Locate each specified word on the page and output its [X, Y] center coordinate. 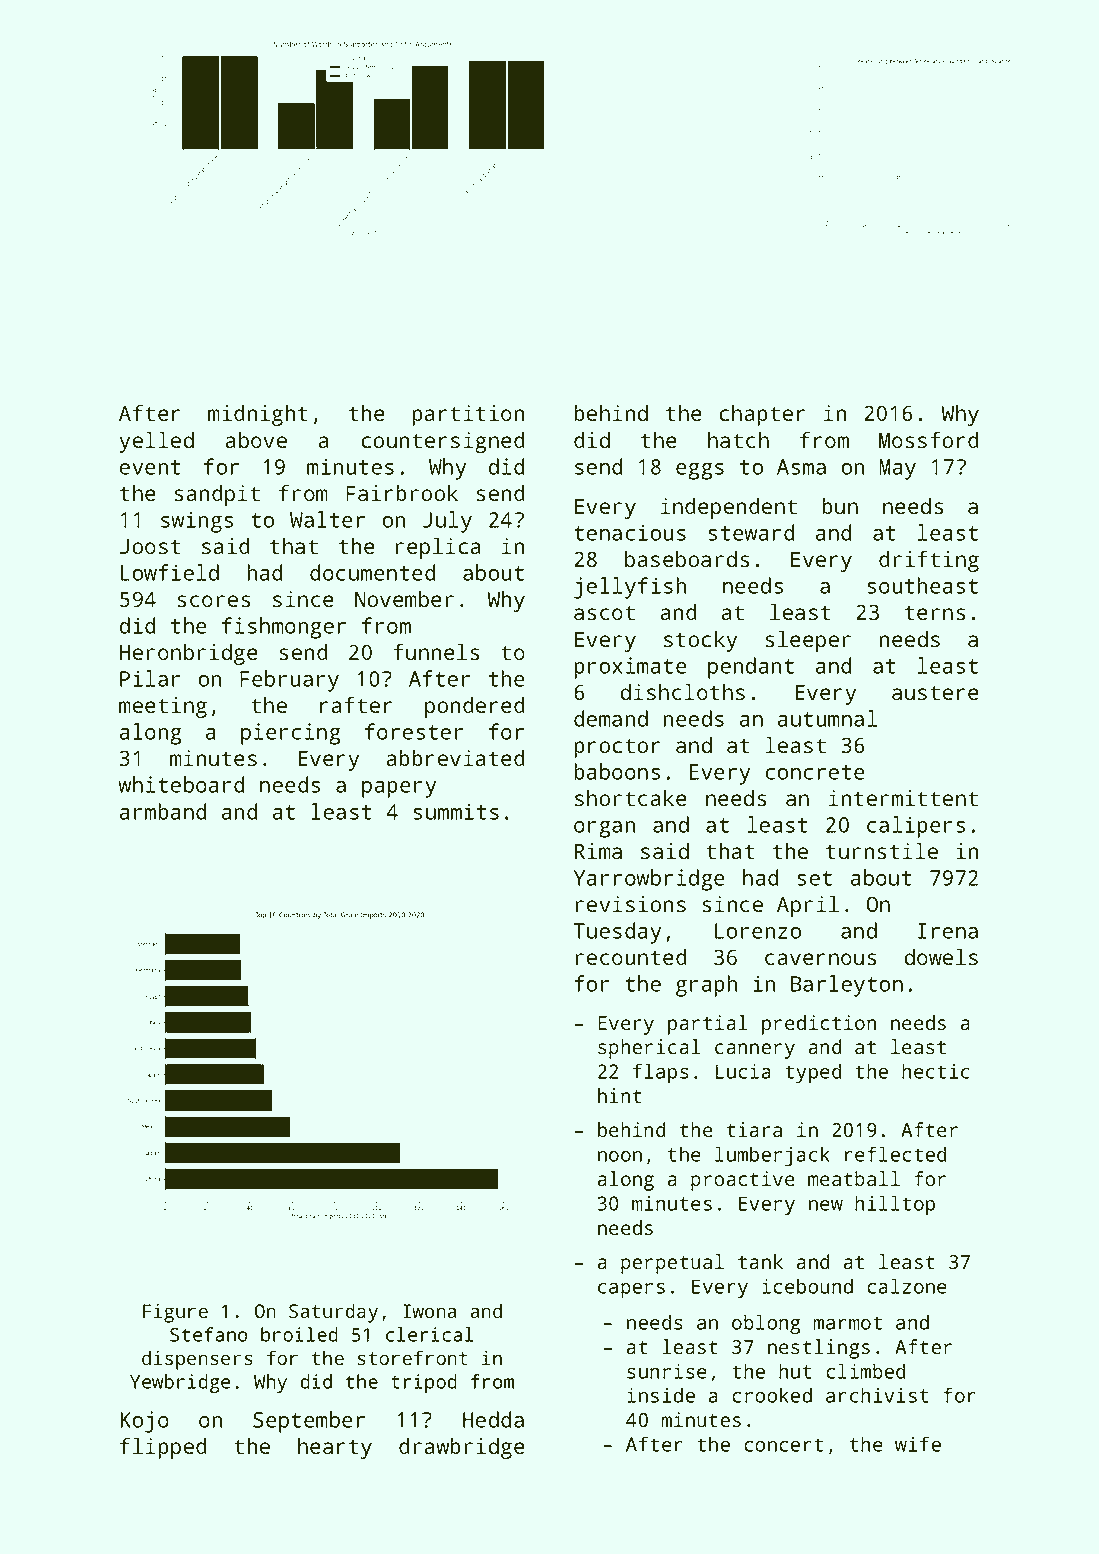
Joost [150, 546]
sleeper [808, 641]
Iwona [429, 1311]
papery [399, 789]
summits [456, 811]
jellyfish [630, 588]
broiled [299, 1334]
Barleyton [847, 986]
